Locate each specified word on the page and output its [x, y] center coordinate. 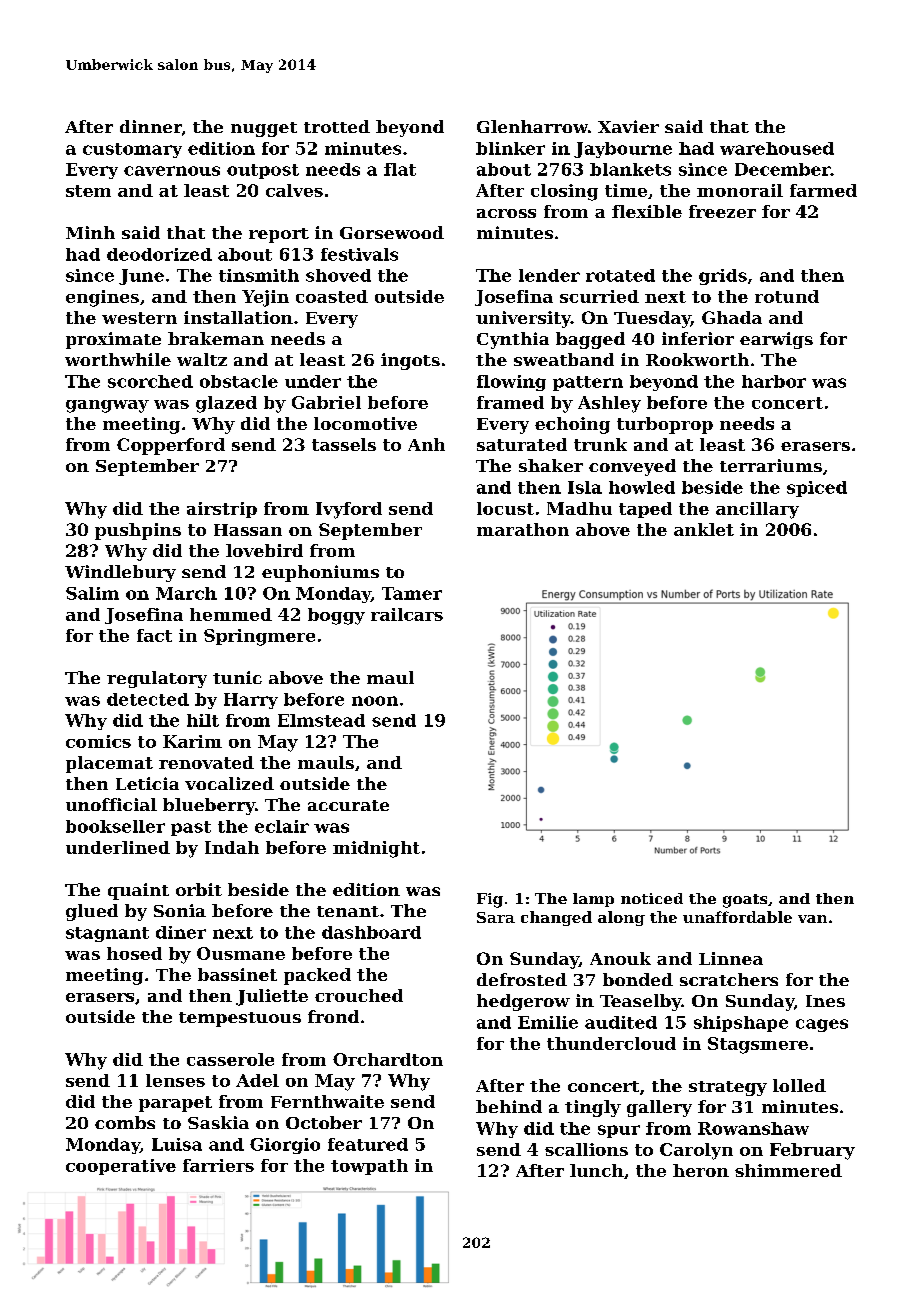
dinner [151, 126]
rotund [787, 296]
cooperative [121, 1167]
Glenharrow [532, 126]
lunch [597, 1170]
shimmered [788, 1170]
